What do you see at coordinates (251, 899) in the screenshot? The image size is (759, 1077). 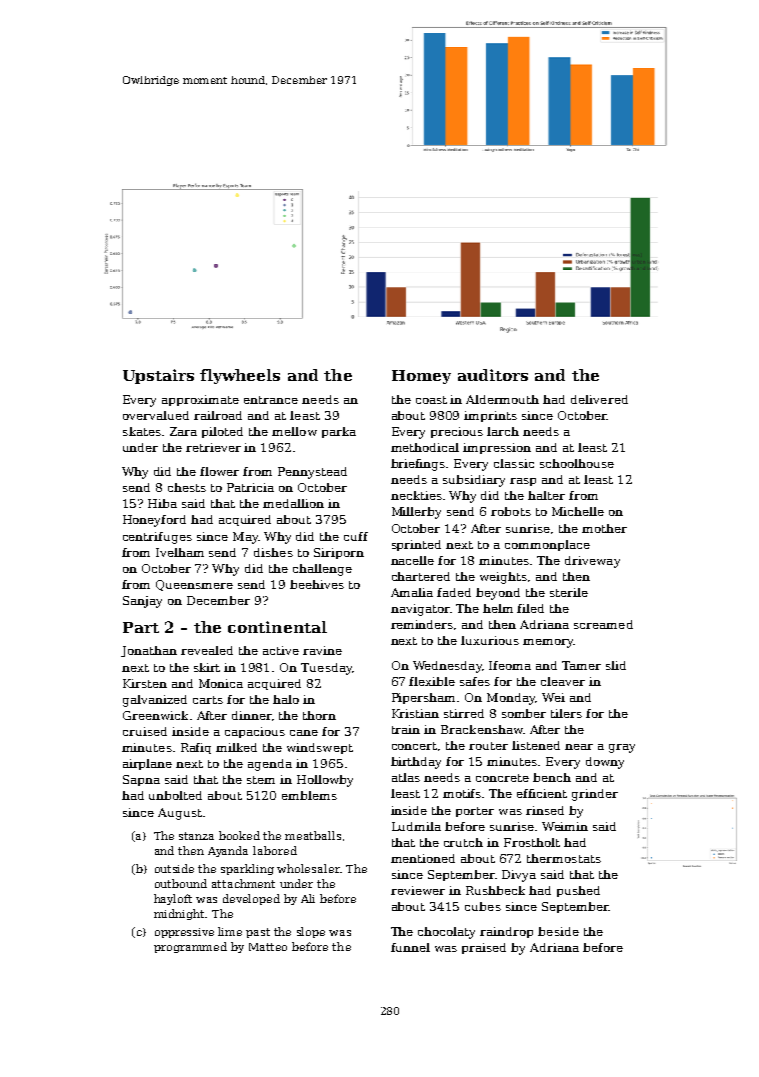 I see `developed` at bounding box center [251, 899].
